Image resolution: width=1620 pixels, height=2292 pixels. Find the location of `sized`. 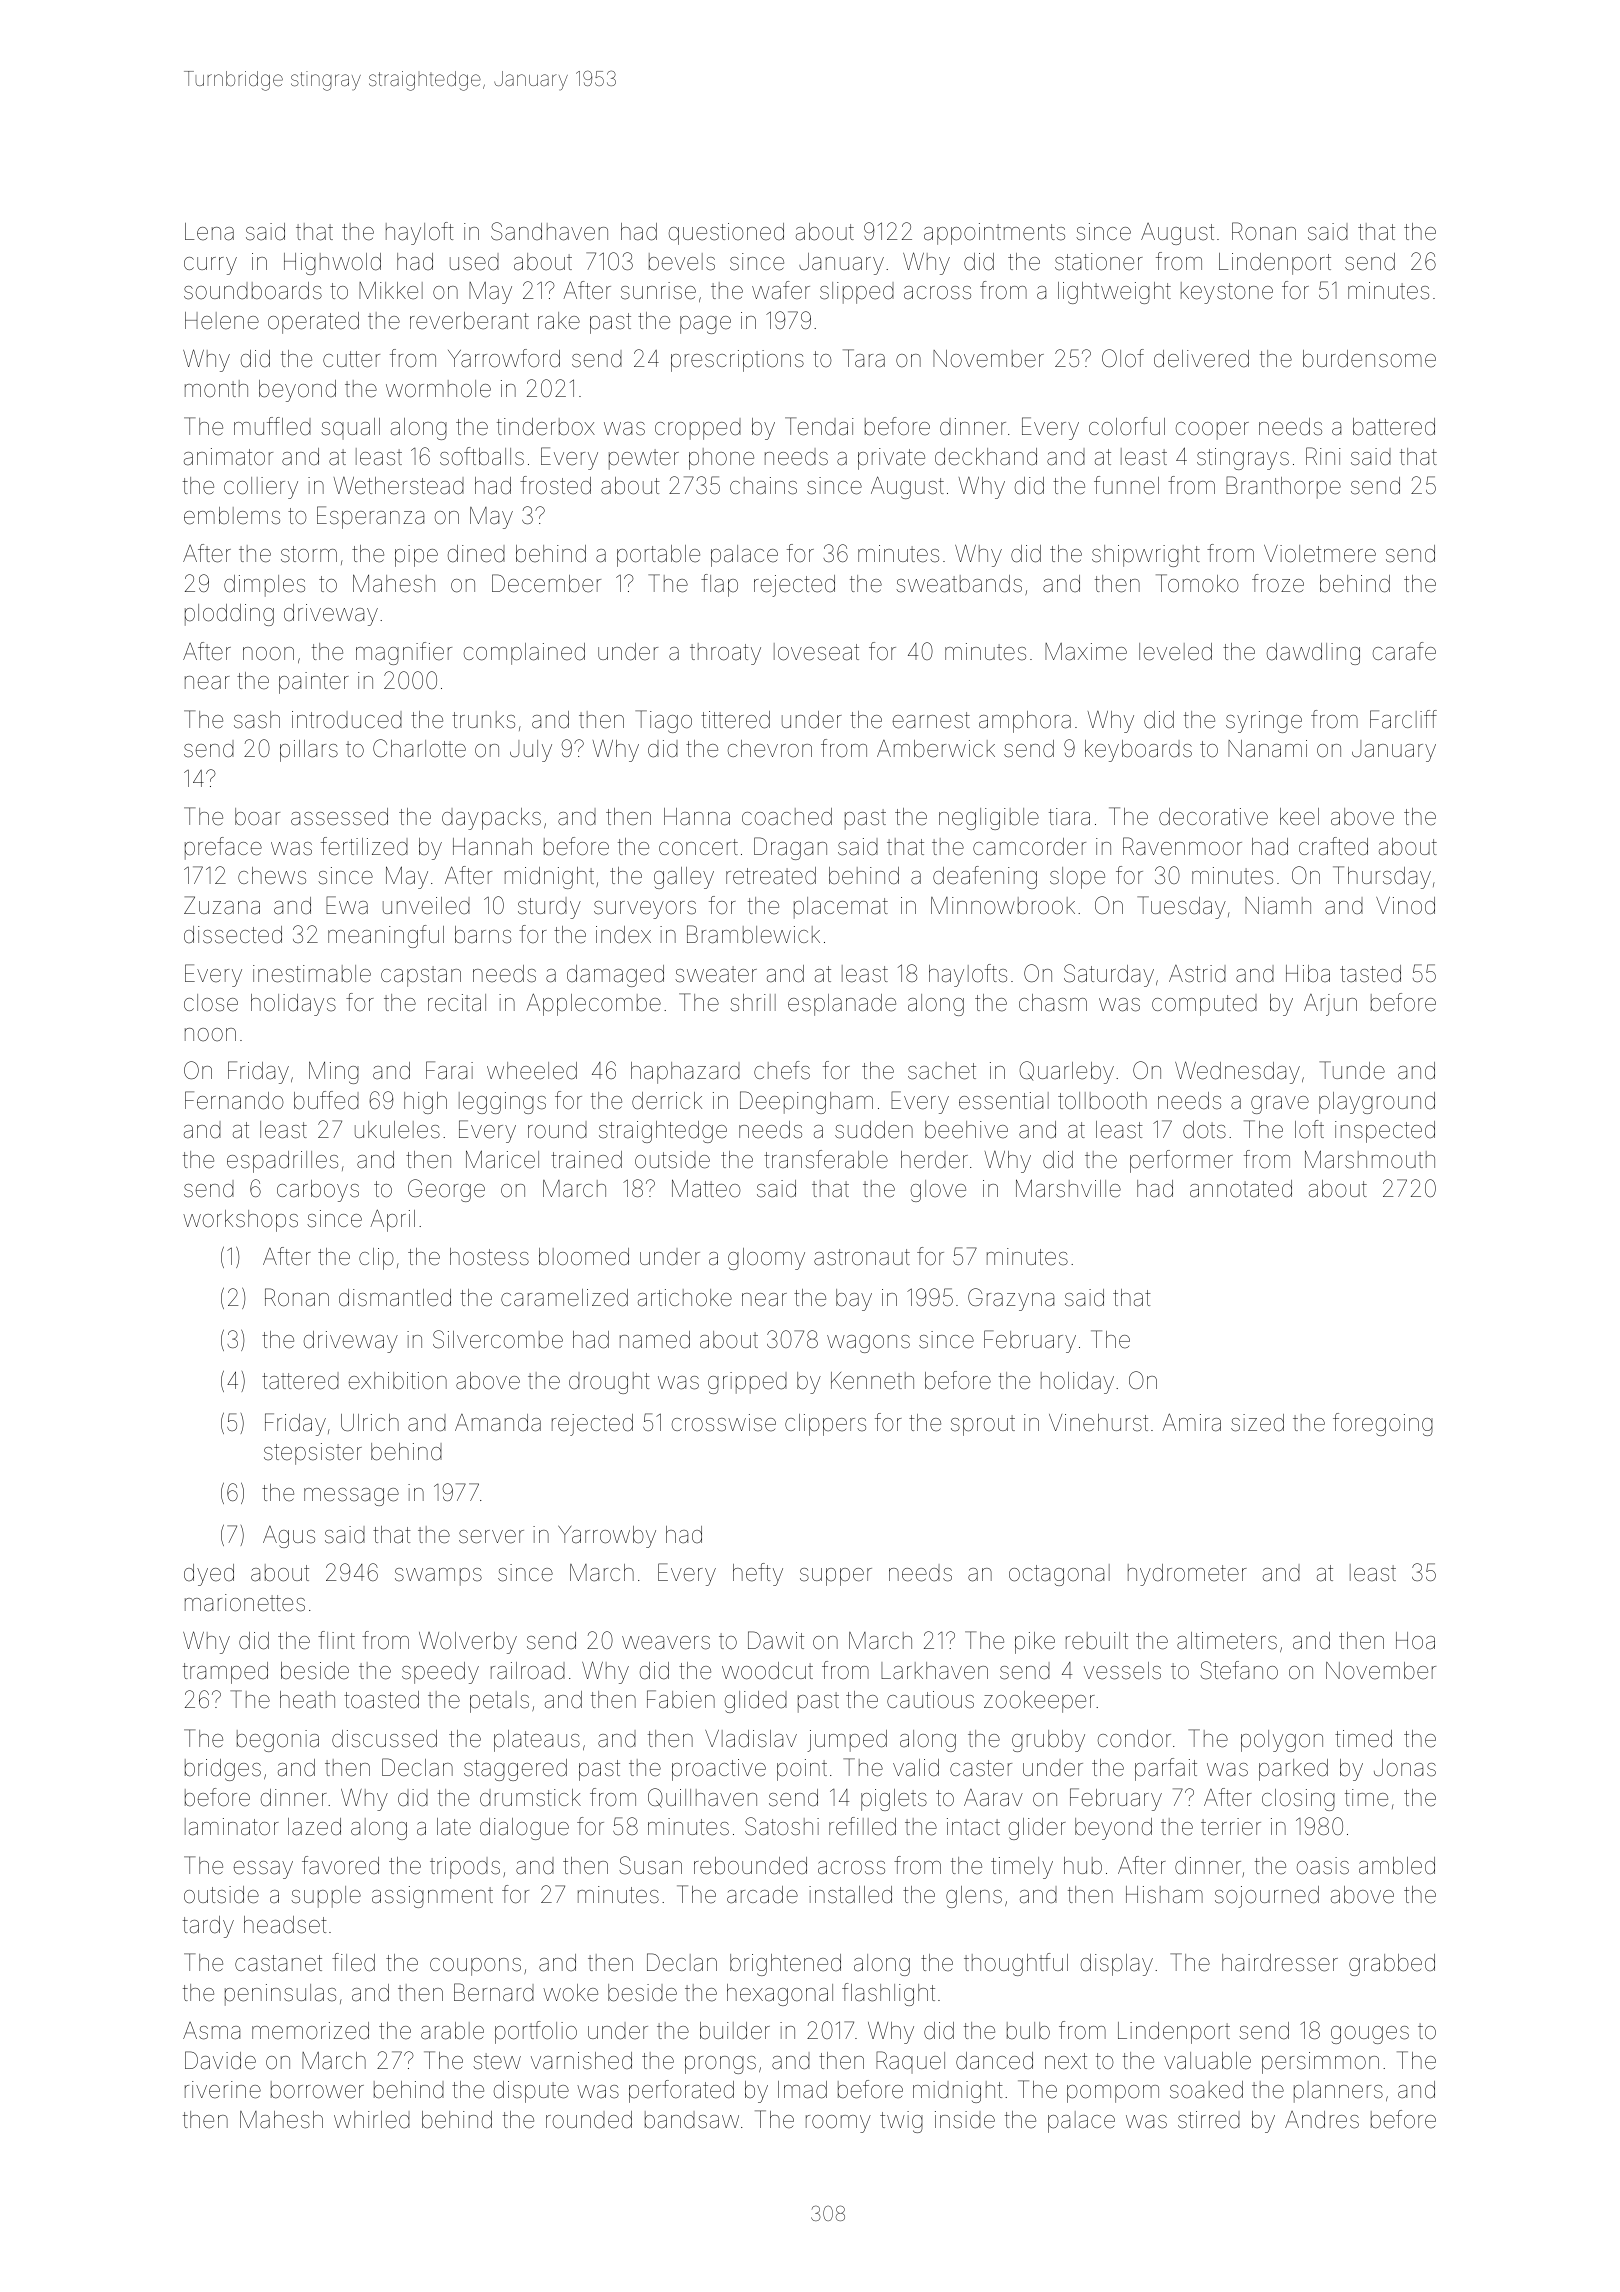

sized is located at coordinates (1257, 1423).
